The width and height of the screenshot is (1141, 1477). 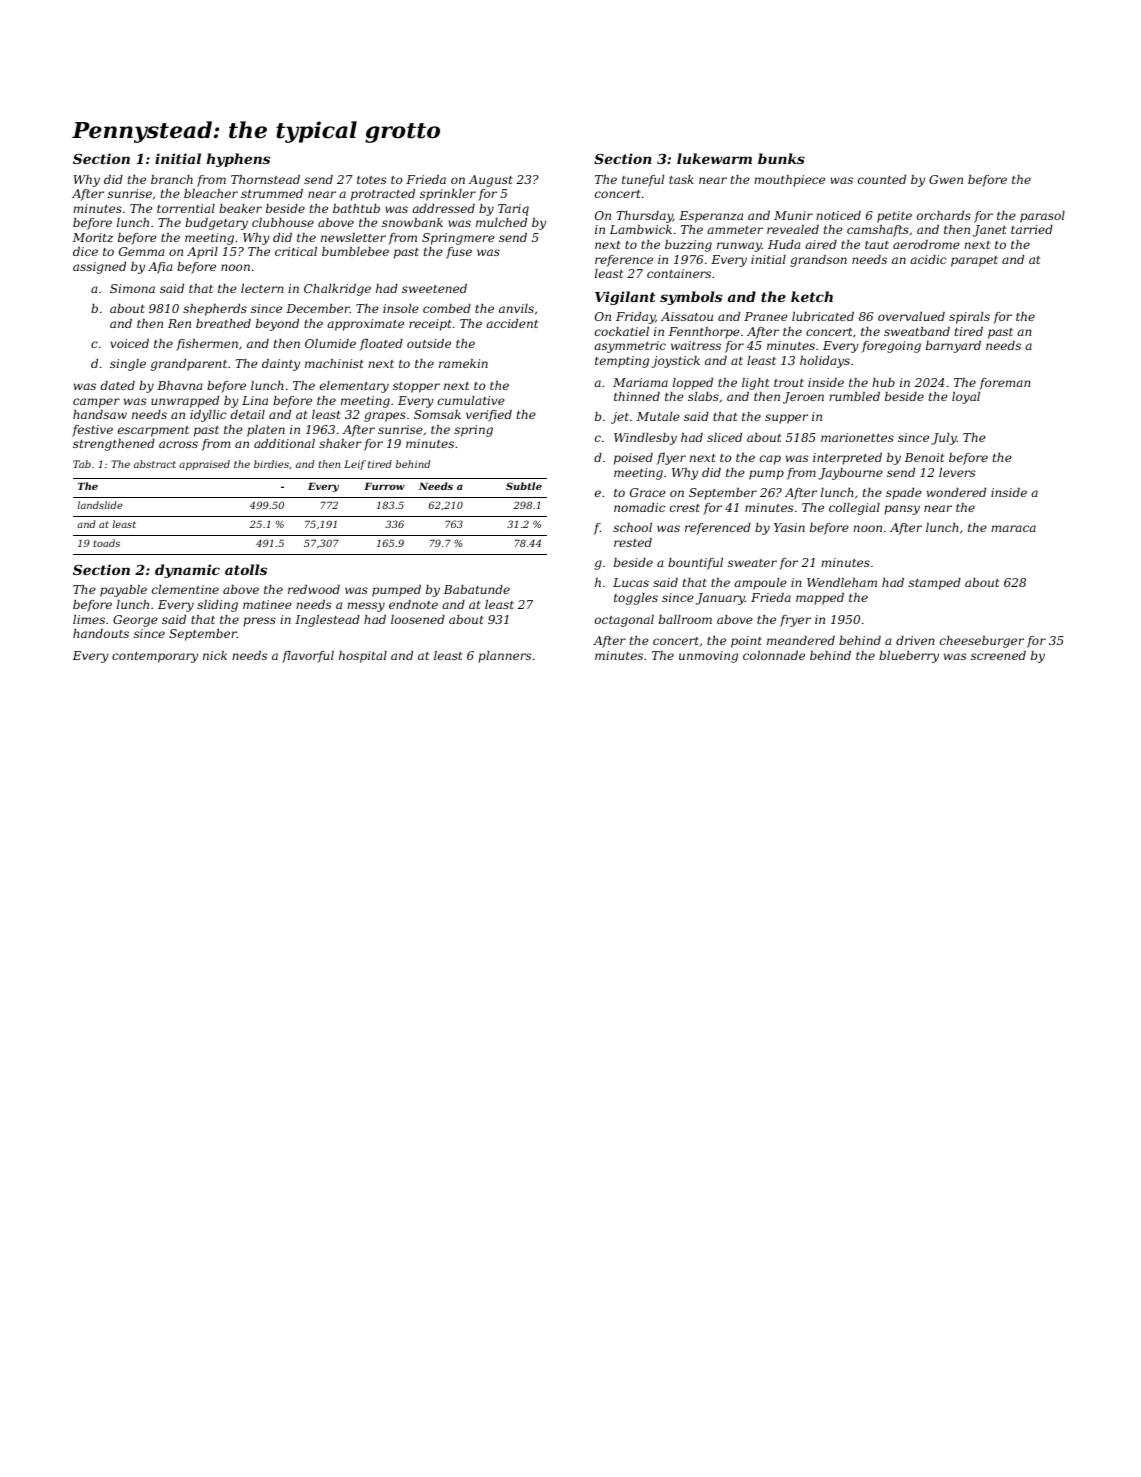 I want to click on parasol, so click(x=1042, y=217).
